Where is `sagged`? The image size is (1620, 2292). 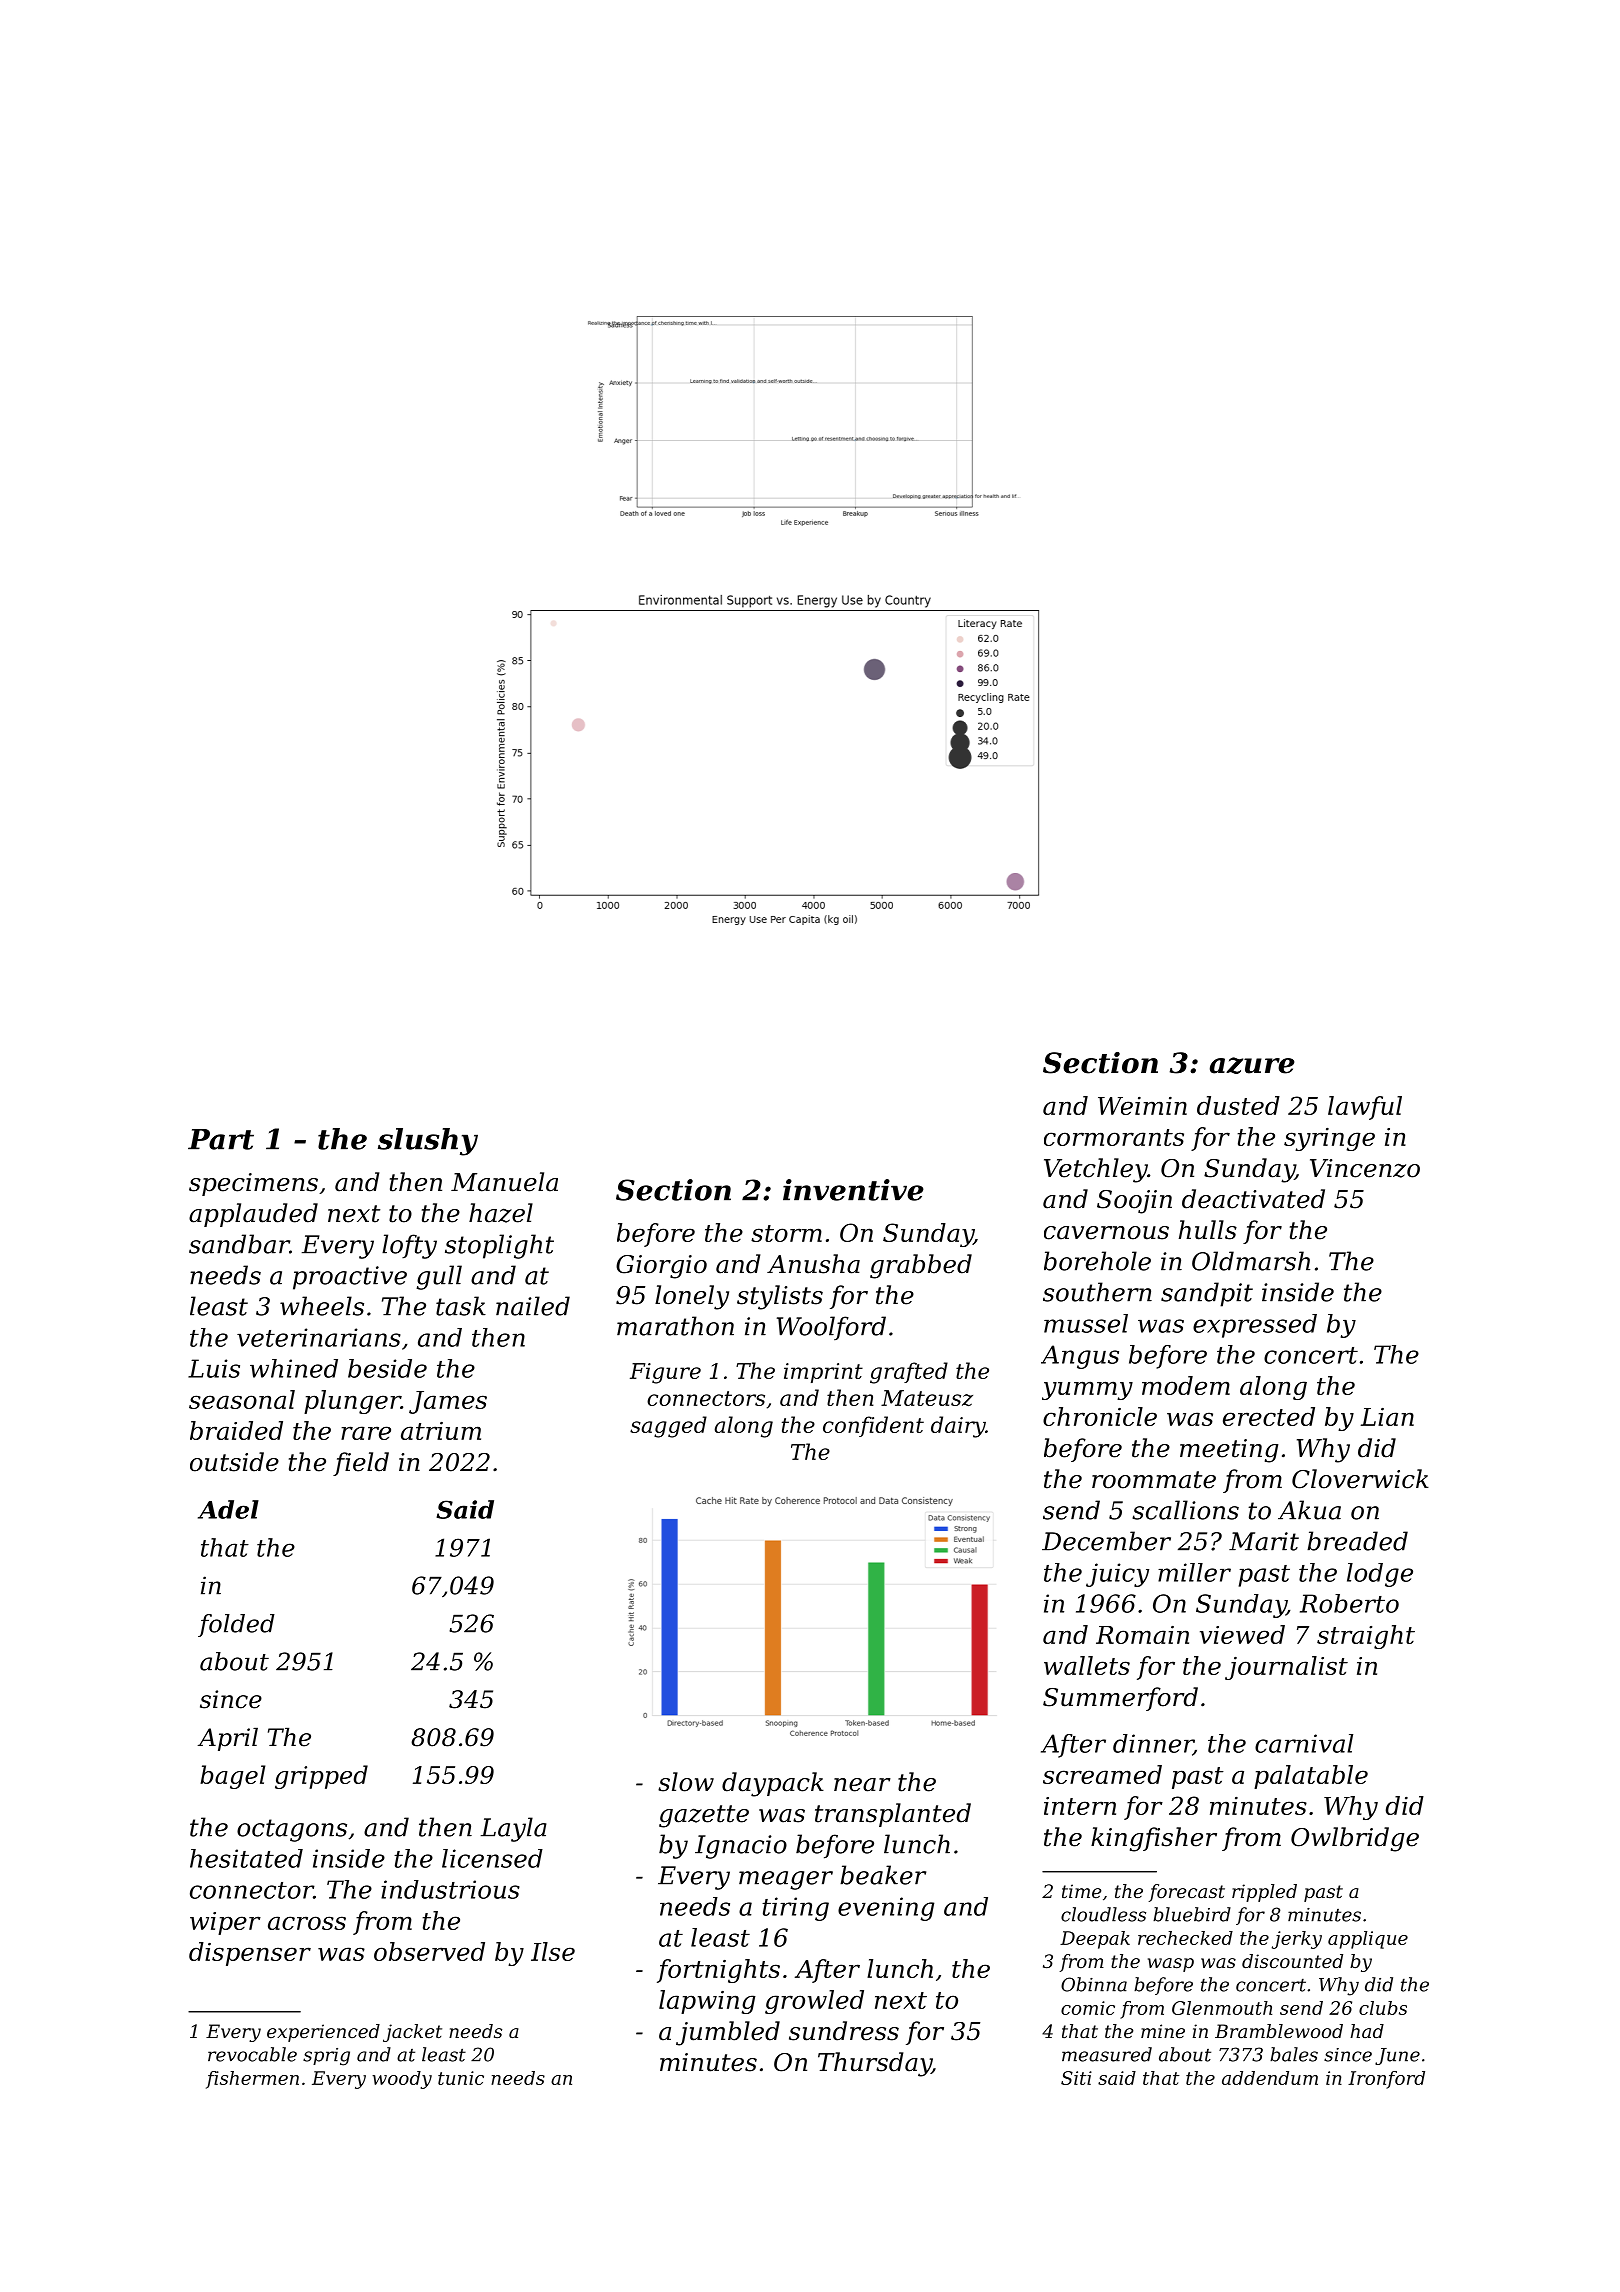
sagged is located at coordinates (668, 1427).
